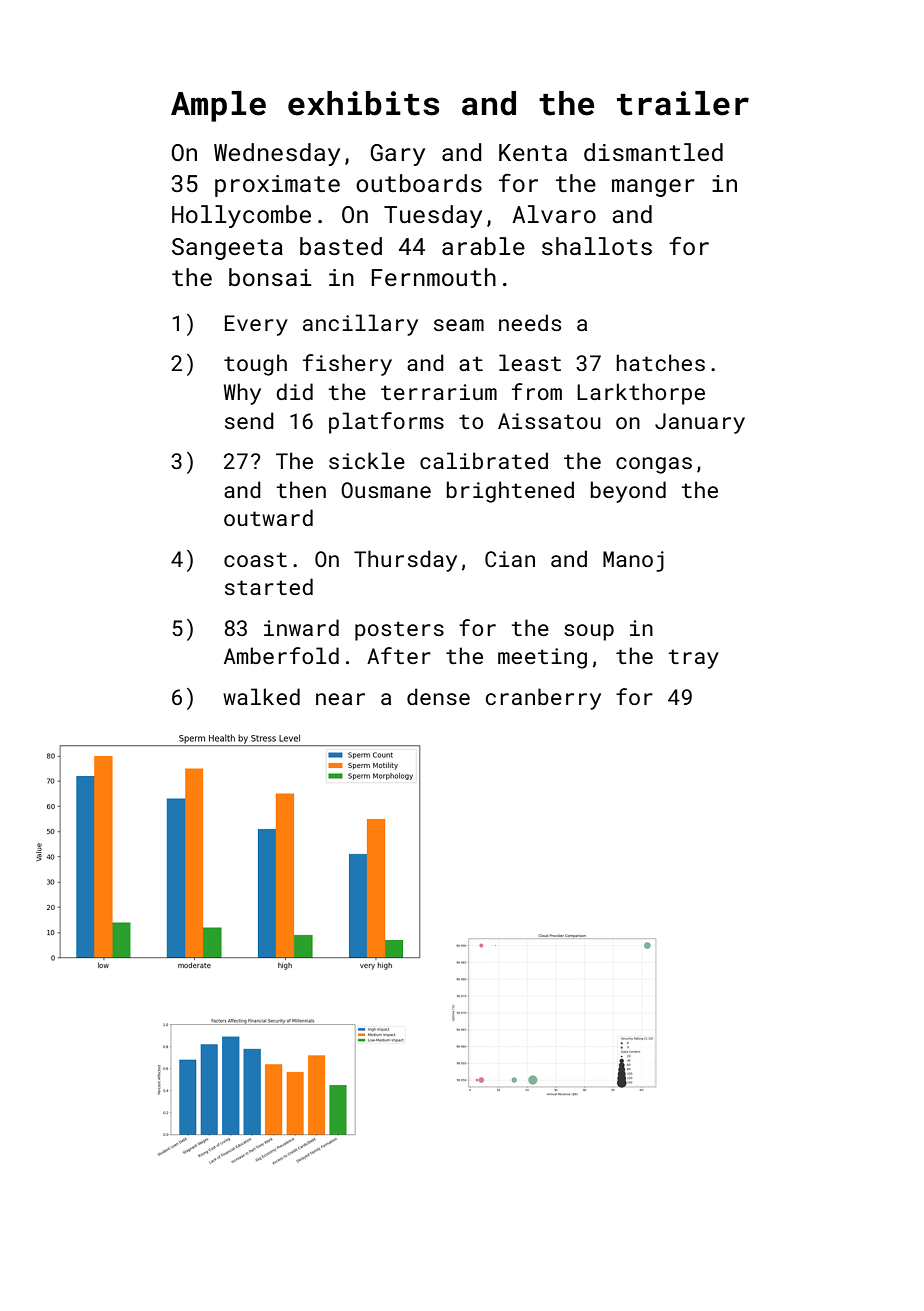  Describe the element at coordinates (255, 559) in the page. I see `coast` at that location.
